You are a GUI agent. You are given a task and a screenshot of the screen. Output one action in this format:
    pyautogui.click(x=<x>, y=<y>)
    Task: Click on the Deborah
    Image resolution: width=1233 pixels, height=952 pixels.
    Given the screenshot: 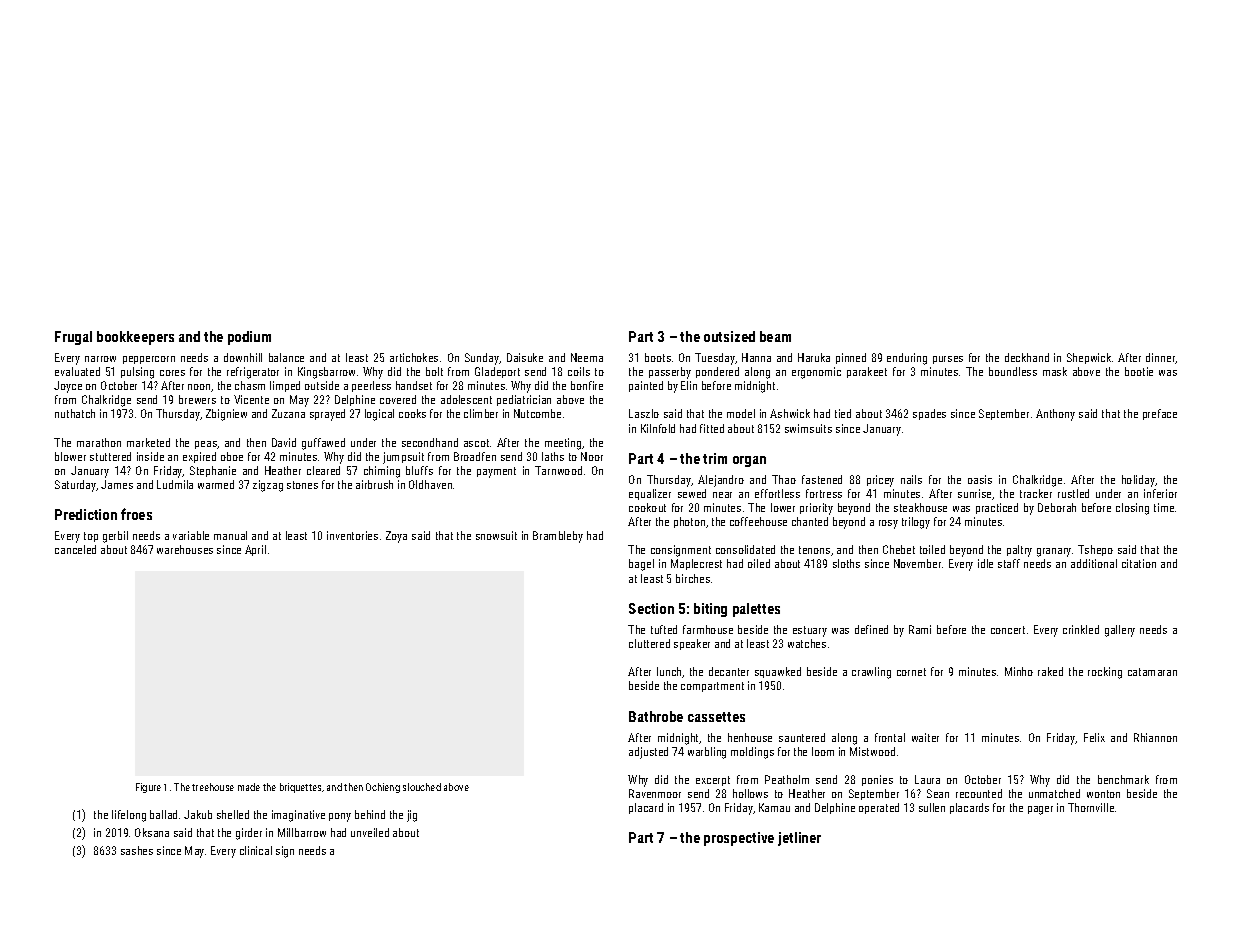 What is the action you would take?
    pyautogui.click(x=1057, y=507)
